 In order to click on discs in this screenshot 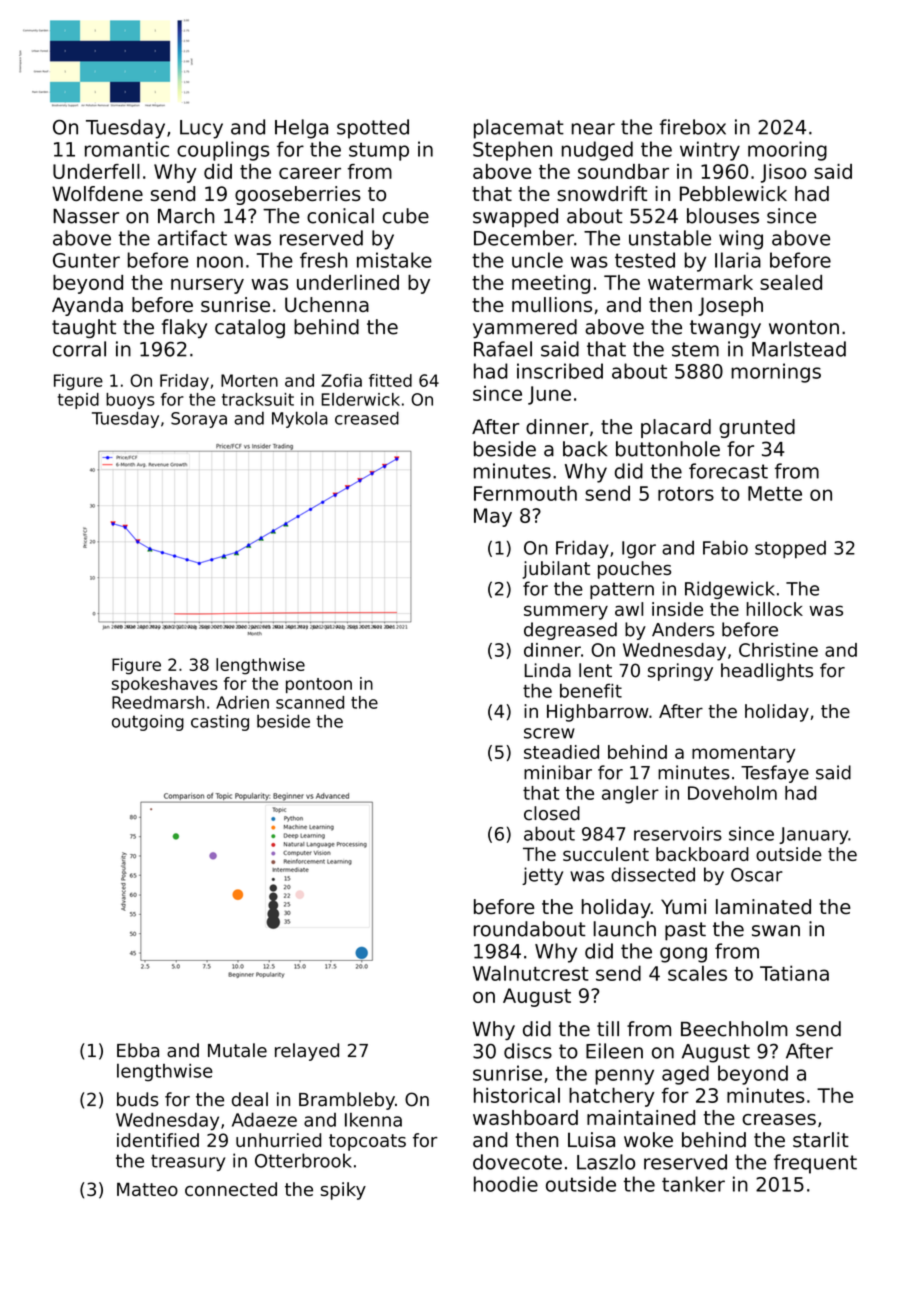, I will do `click(528, 1051)`.
